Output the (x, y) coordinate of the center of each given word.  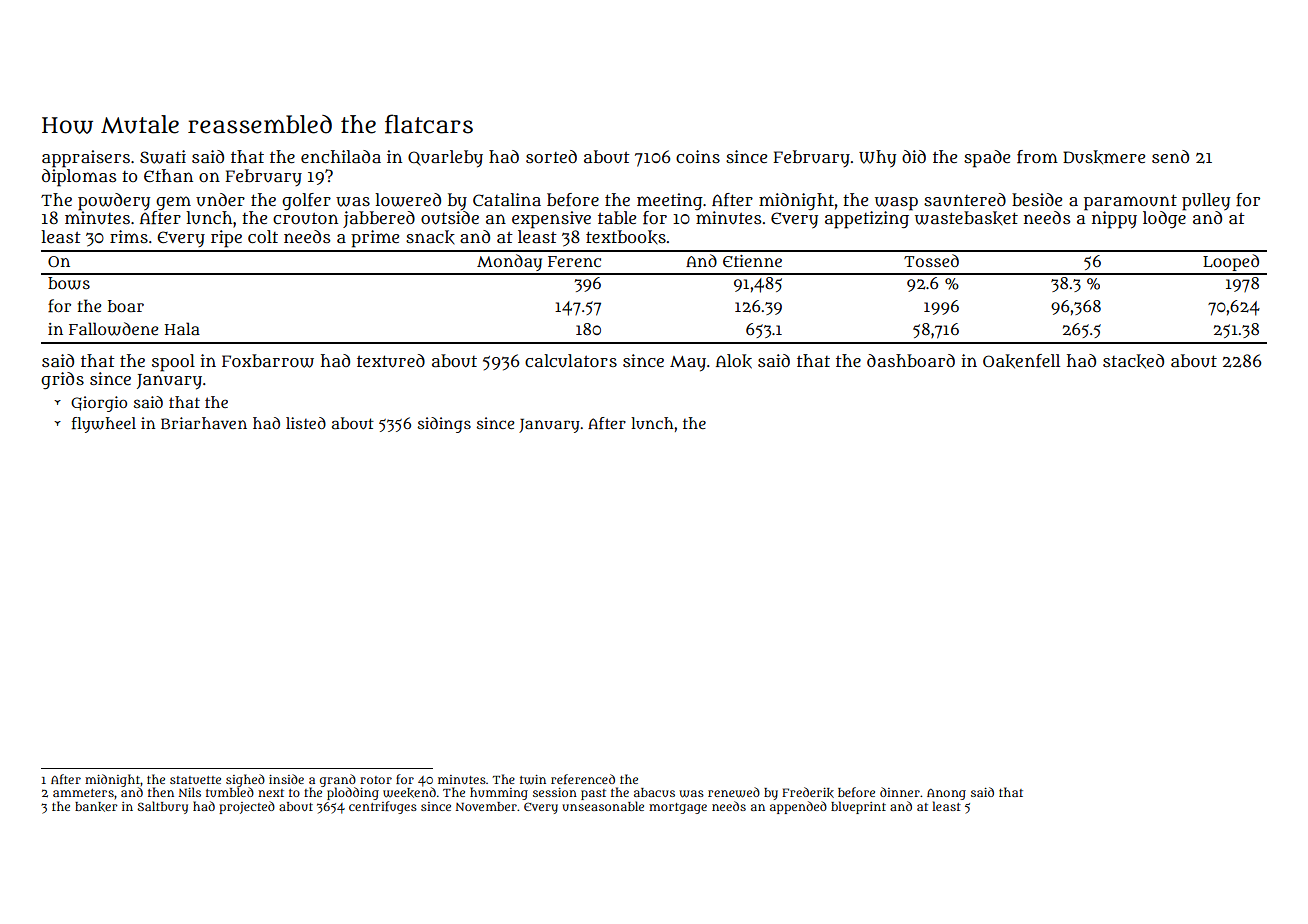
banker (96, 807)
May (688, 364)
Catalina (507, 200)
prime (375, 239)
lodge (1164, 219)
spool (173, 363)
